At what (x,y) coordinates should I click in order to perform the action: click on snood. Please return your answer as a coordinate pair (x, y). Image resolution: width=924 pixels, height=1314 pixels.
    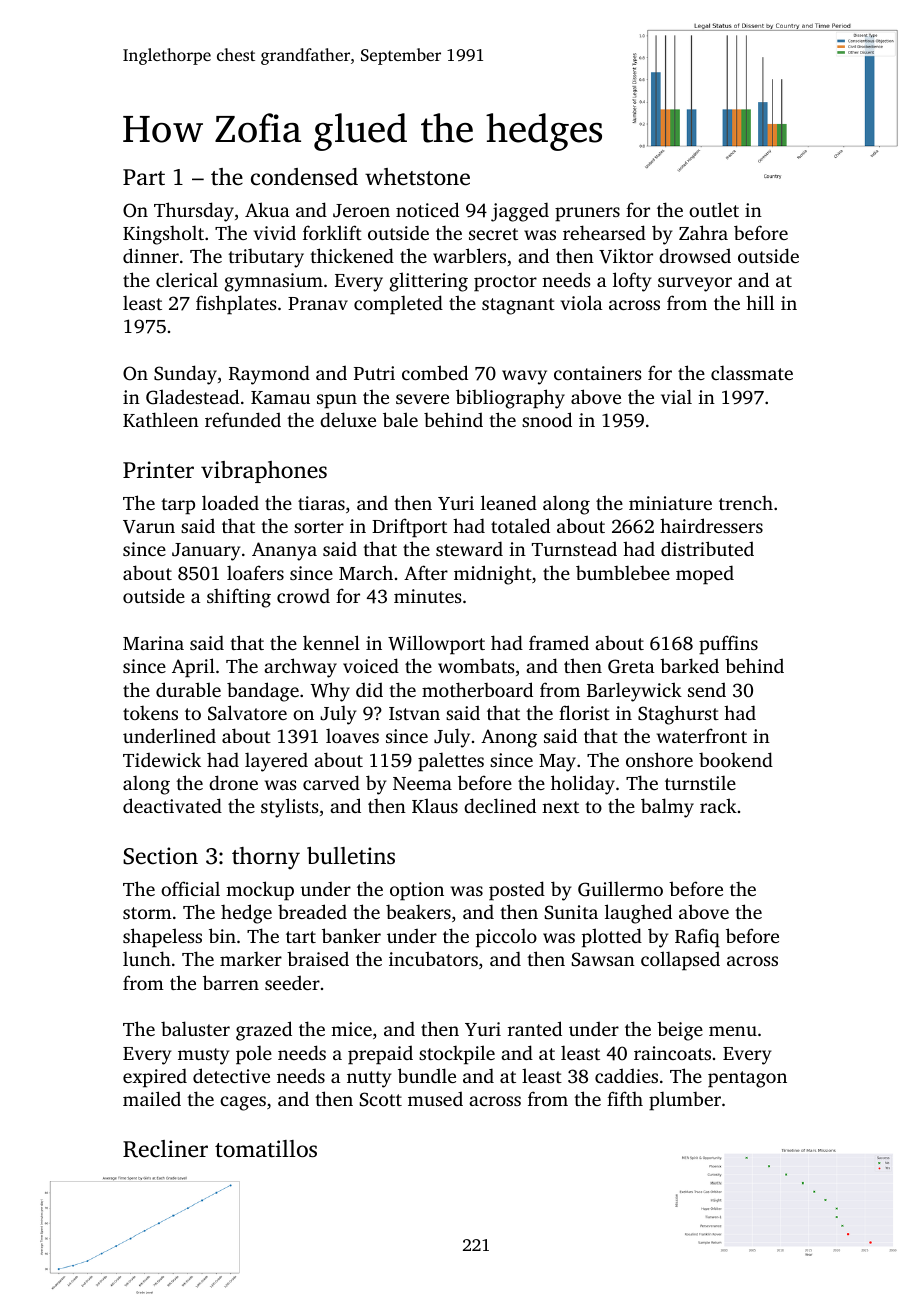
    Looking at the image, I should click on (547, 419).
